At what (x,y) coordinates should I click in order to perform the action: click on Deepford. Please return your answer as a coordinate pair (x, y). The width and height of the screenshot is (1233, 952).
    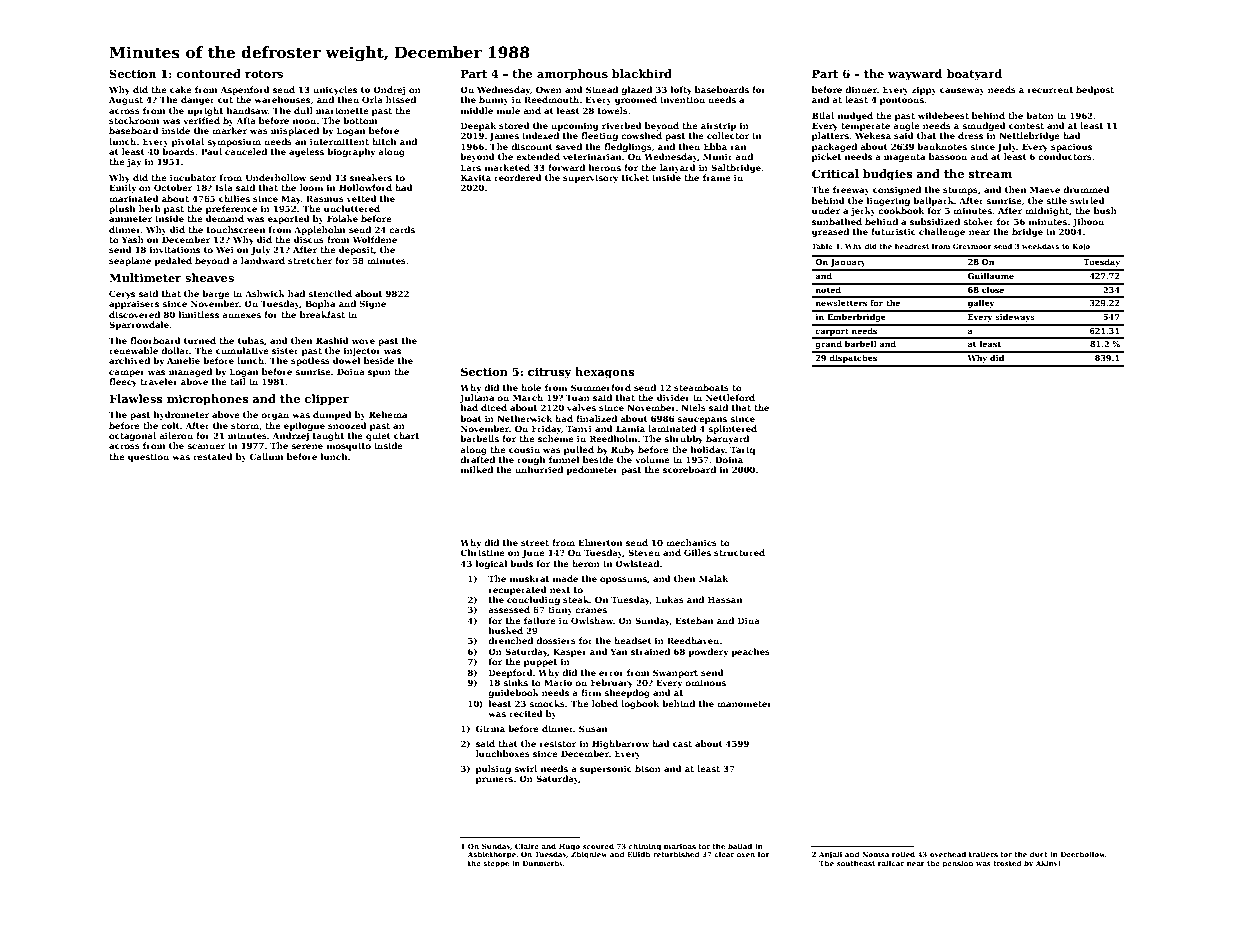
    Looking at the image, I should click on (511, 673).
